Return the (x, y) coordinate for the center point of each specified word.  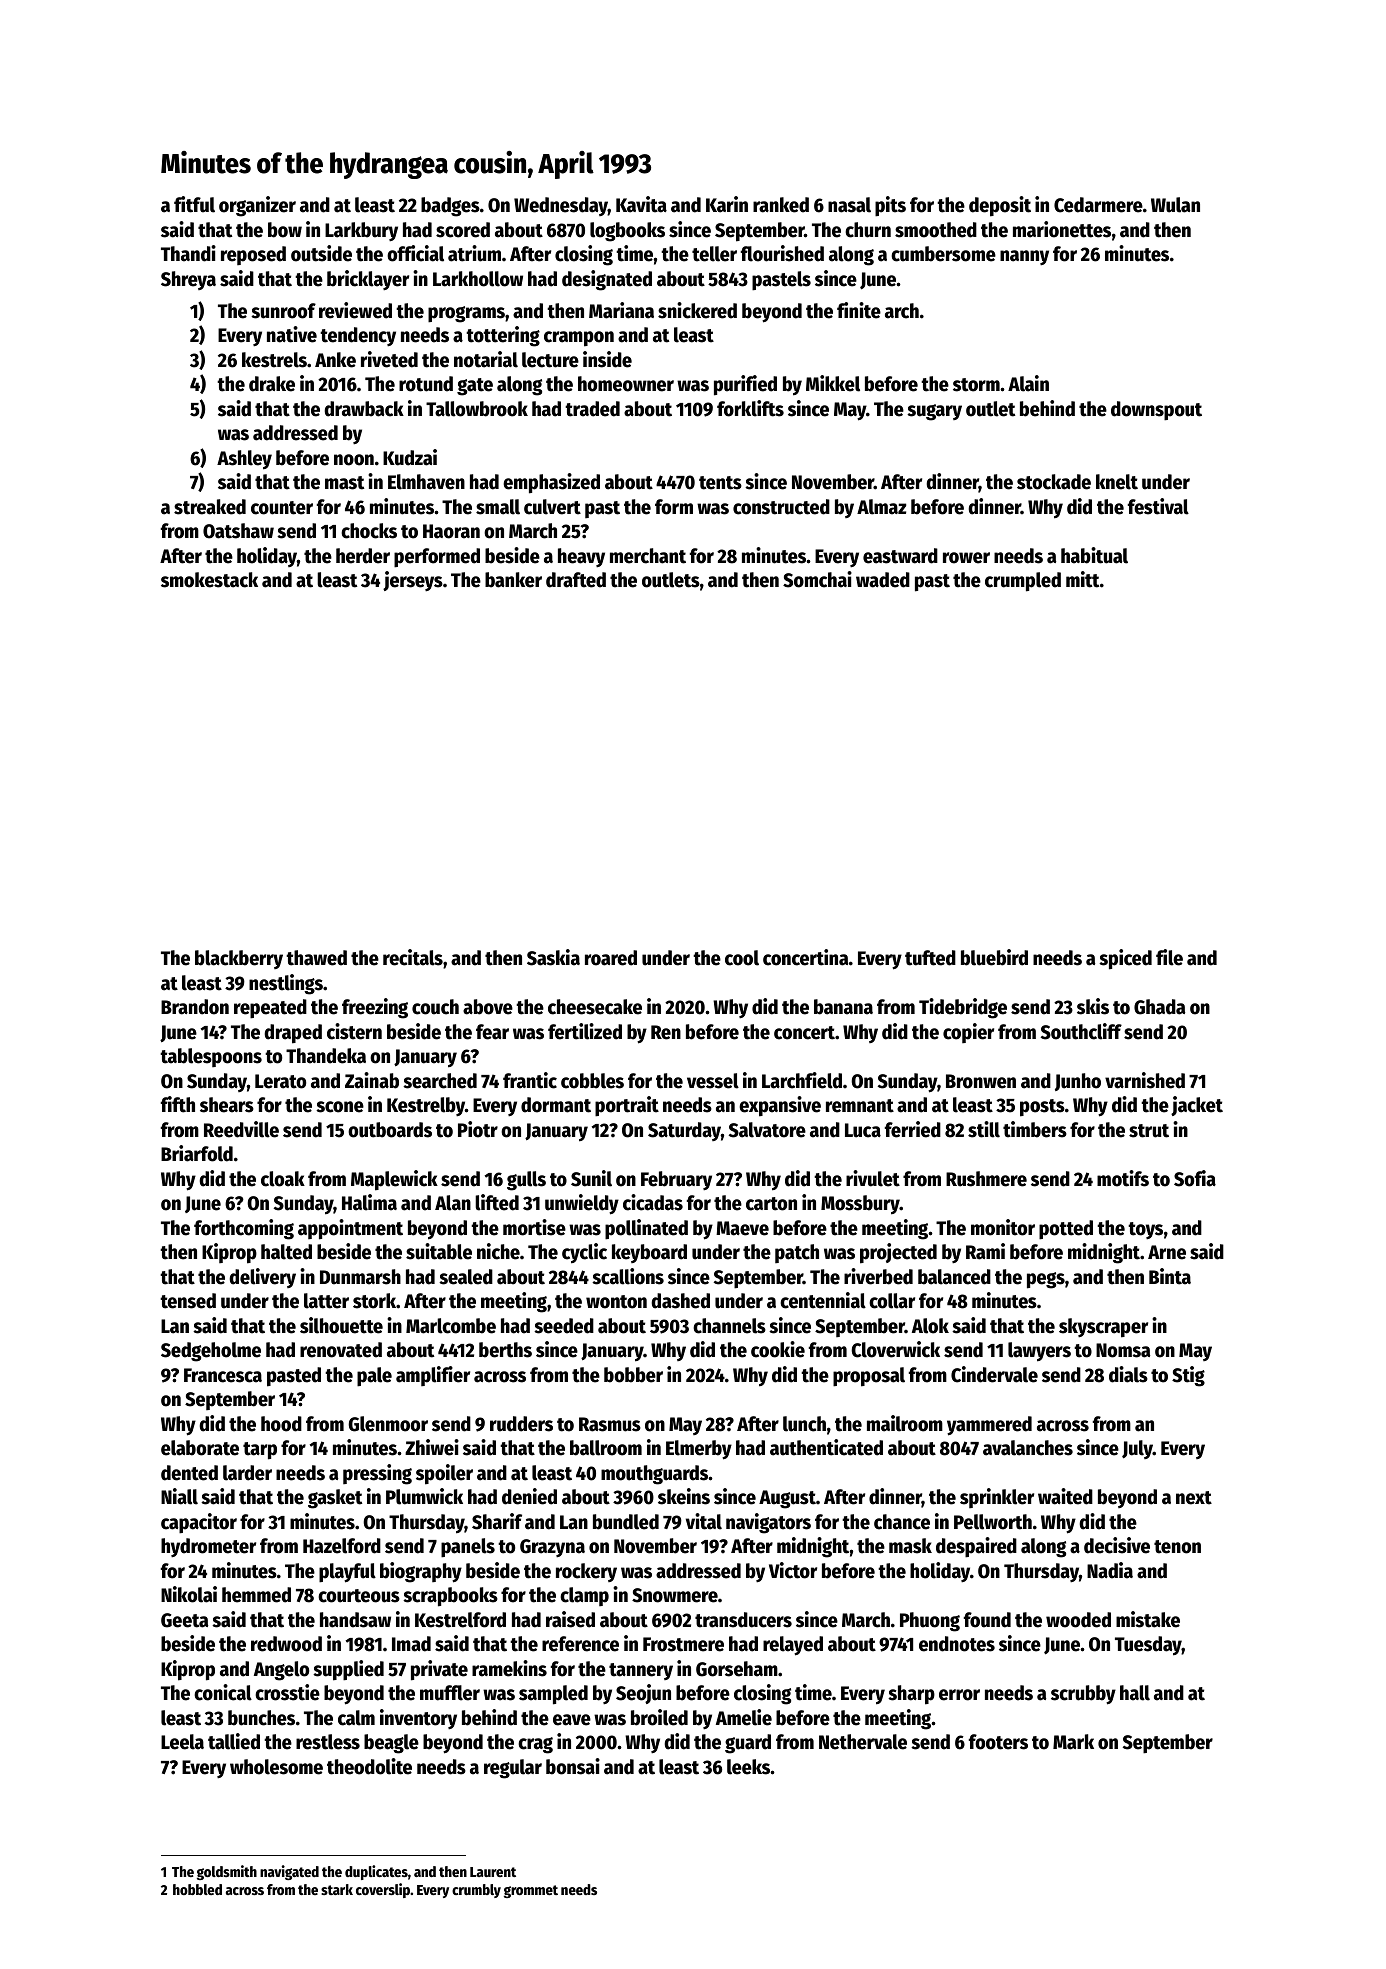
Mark (1073, 1742)
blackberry (239, 959)
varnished (1145, 1080)
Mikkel (833, 383)
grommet (531, 1891)
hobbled (197, 1889)
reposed (253, 255)
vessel (713, 1081)
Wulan (1175, 205)
